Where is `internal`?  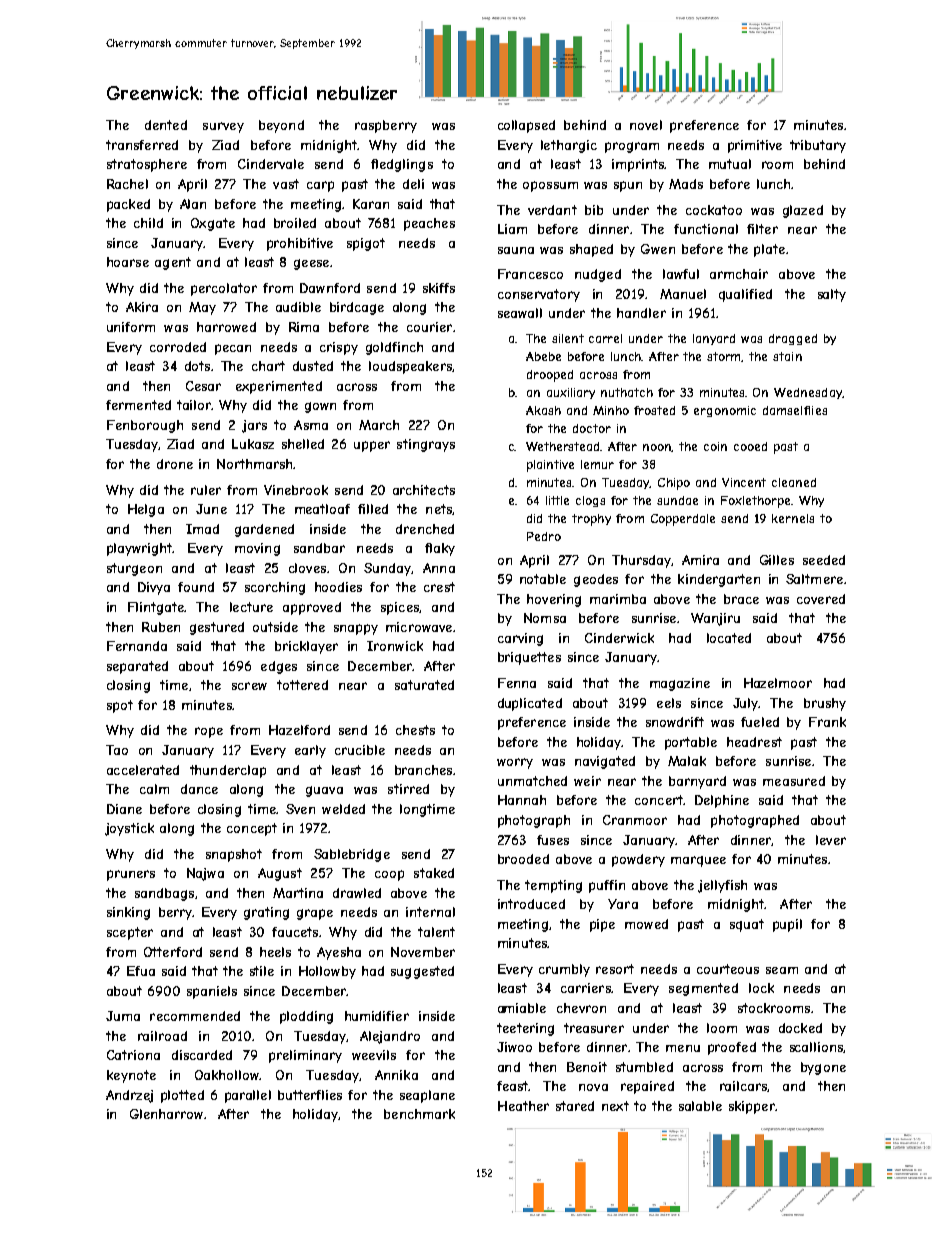 internal is located at coordinates (430, 912).
